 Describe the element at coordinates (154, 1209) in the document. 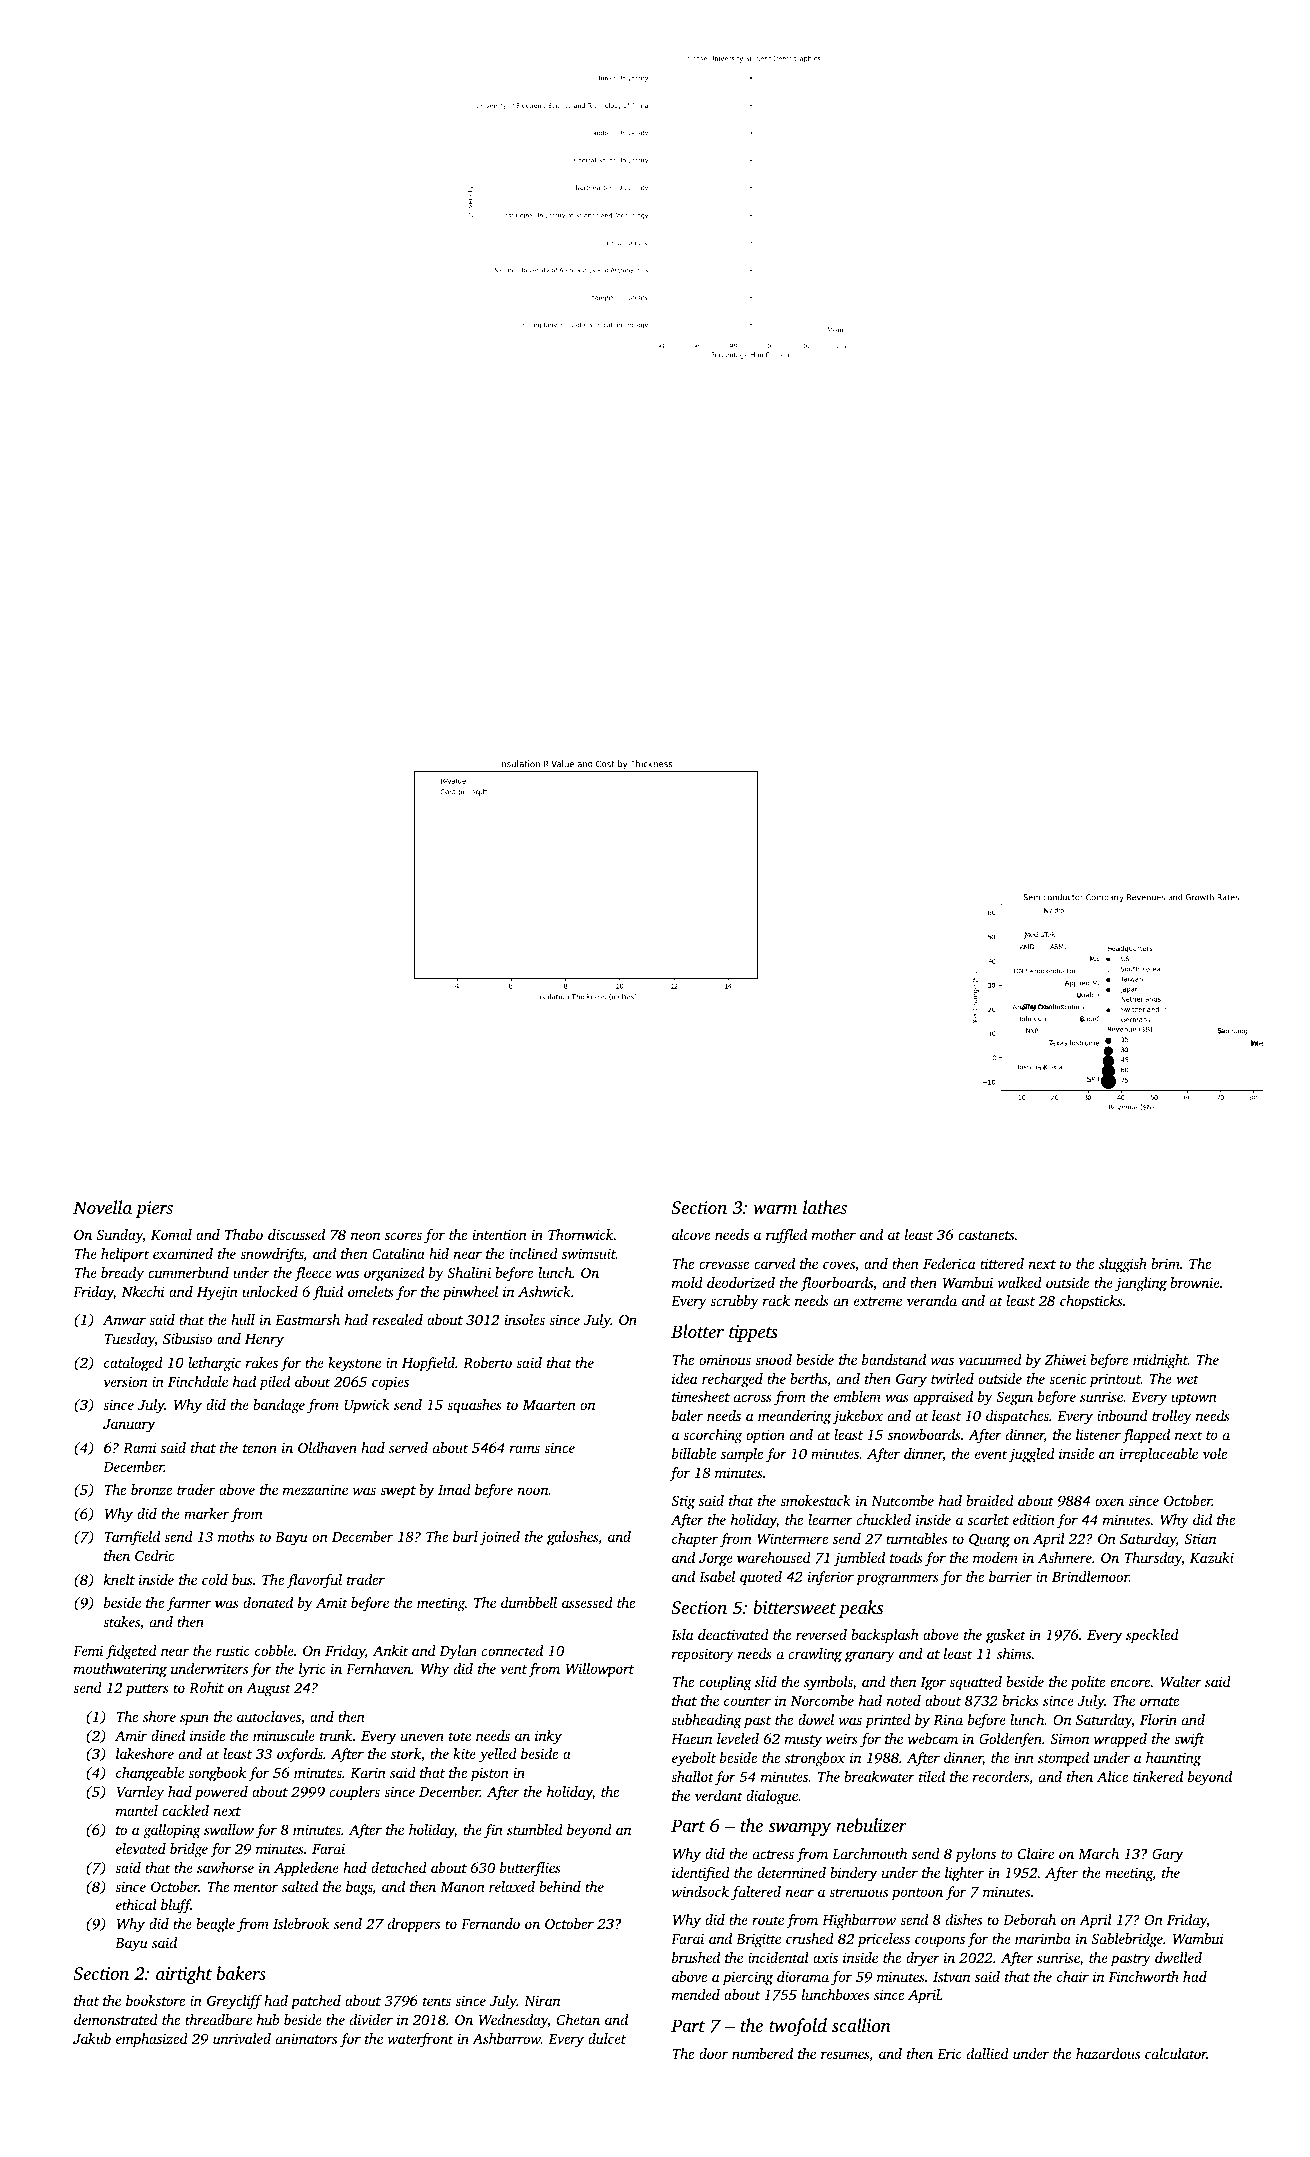

I see `piers` at that location.
